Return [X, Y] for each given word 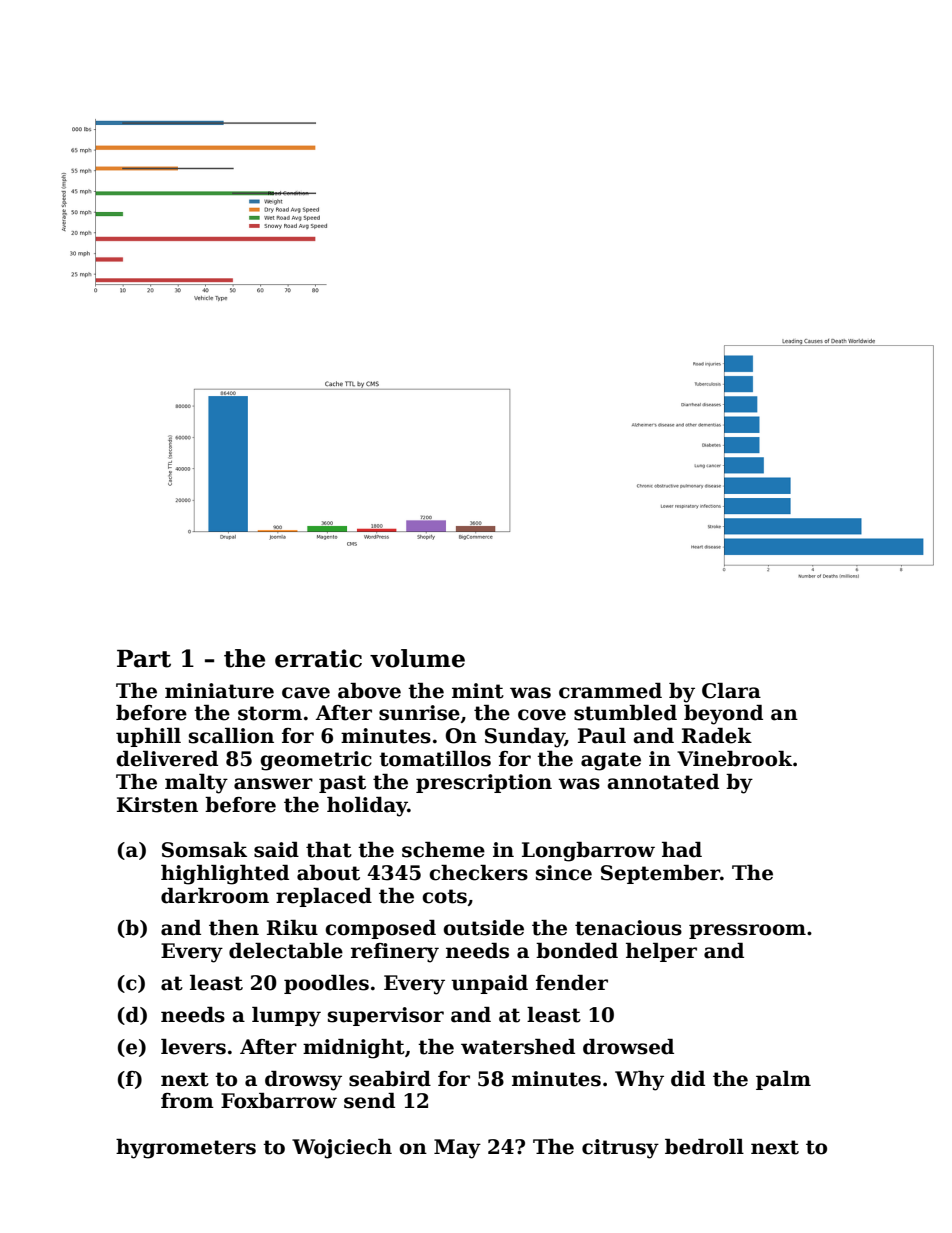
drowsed [628, 1047]
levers [193, 1047]
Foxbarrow [279, 1101]
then [234, 928]
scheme [443, 850]
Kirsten [157, 805]
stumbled [625, 713]
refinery [395, 953]
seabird [390, 1079]
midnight [354, 1049]
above [369, 691]
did [688, 1079]
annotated [663, 782]
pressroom [747, 931]
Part [144, 659]
